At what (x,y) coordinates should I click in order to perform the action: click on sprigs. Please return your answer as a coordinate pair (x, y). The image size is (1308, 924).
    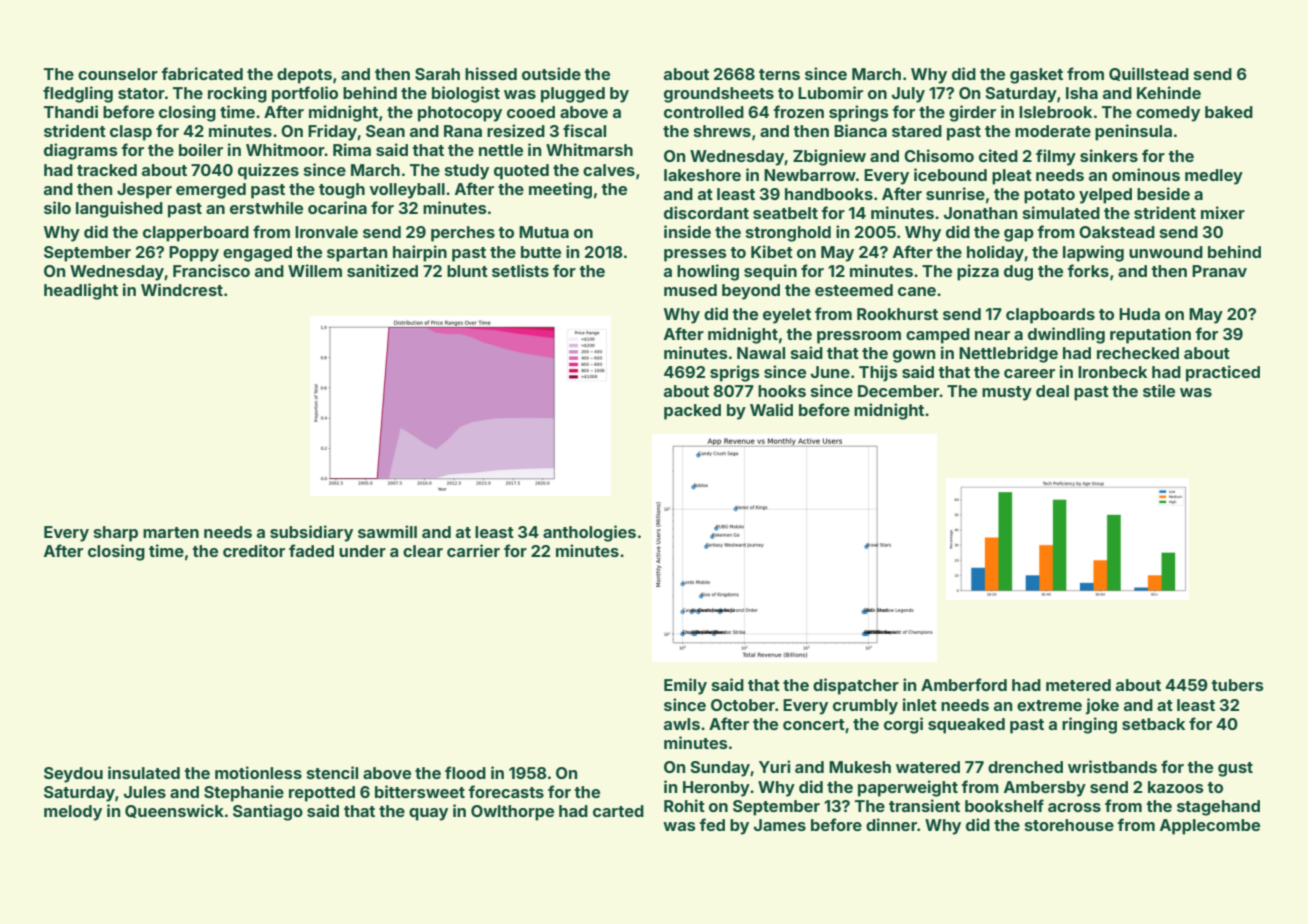
    Looking at the image, I should click on (735, 373).
